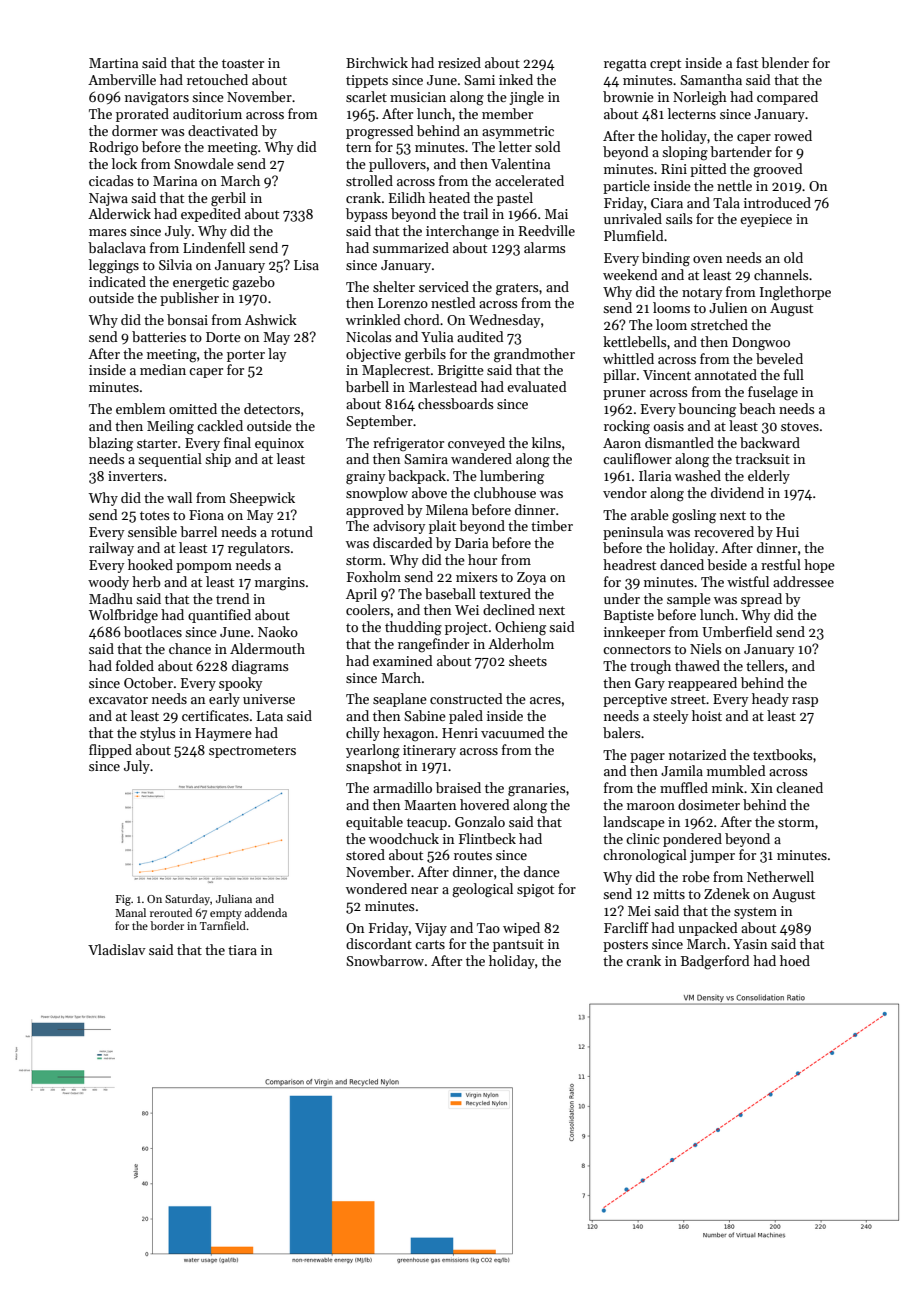  I want to click on timber, so click(552, 525).
